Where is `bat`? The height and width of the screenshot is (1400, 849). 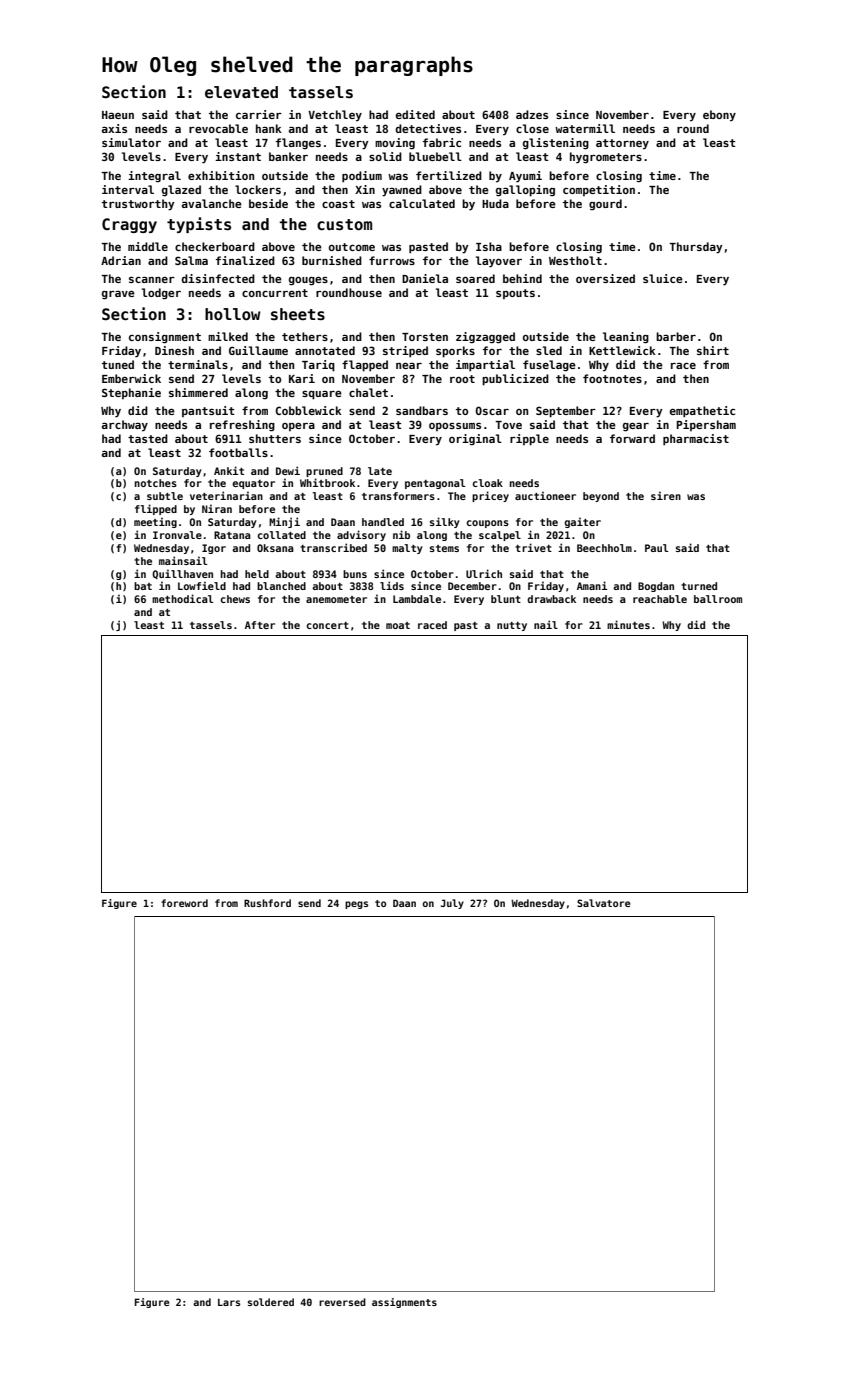
bat is located at coordinates (143, 586).
